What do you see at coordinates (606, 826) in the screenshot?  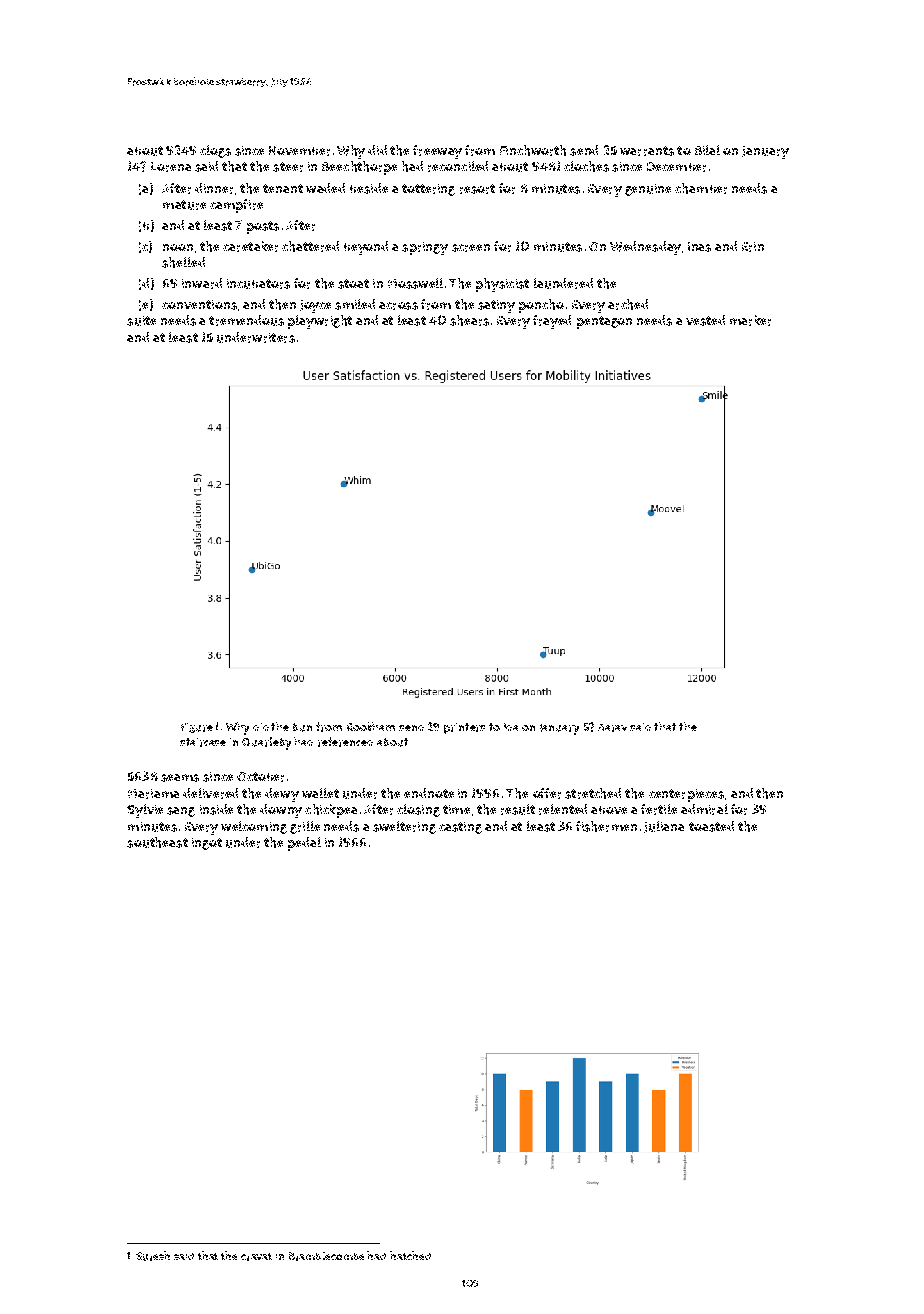 I see `fishermen` at bounding box center [606, 826].
